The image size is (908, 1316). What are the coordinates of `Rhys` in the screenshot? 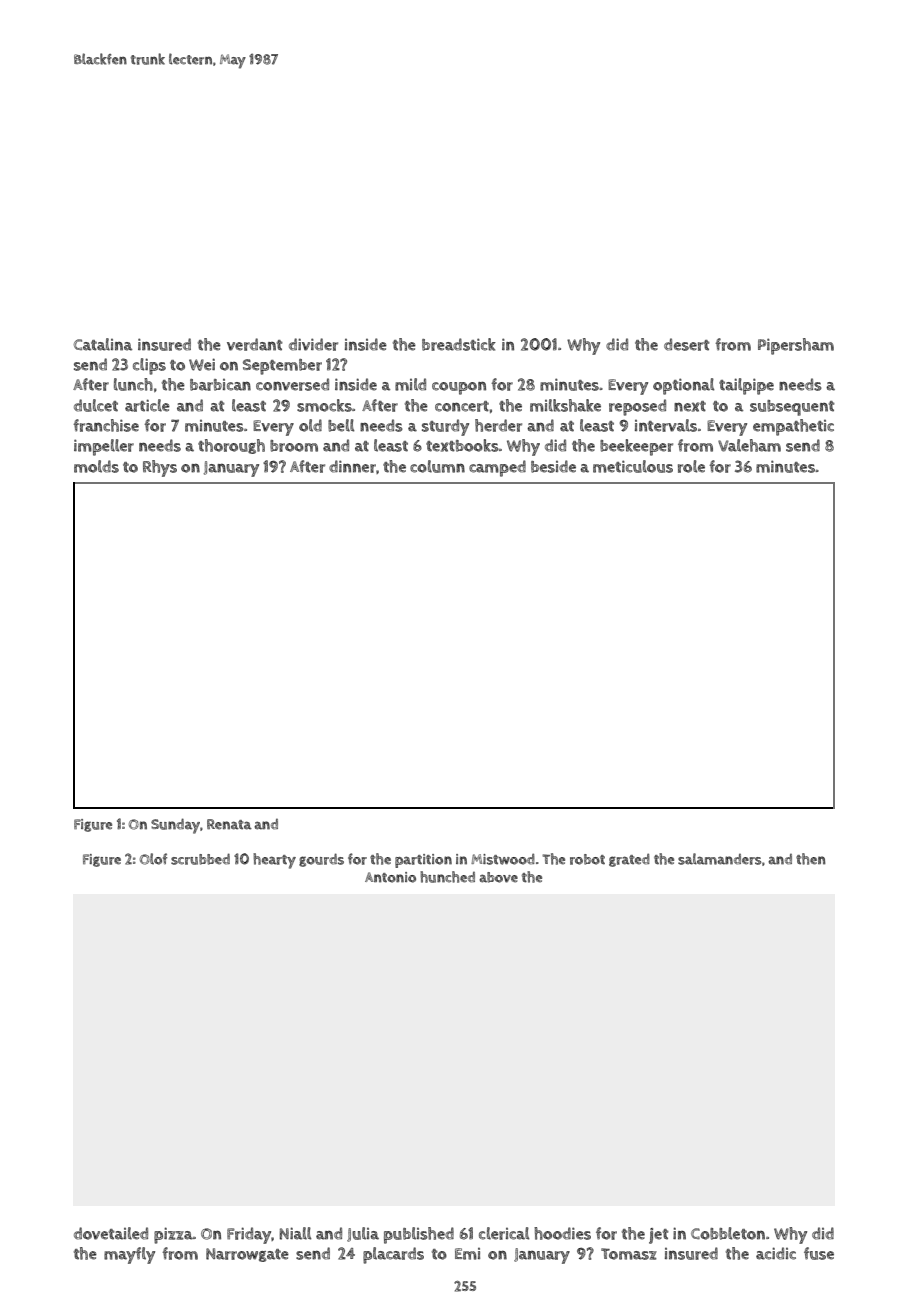 It's located at (160, 468).
